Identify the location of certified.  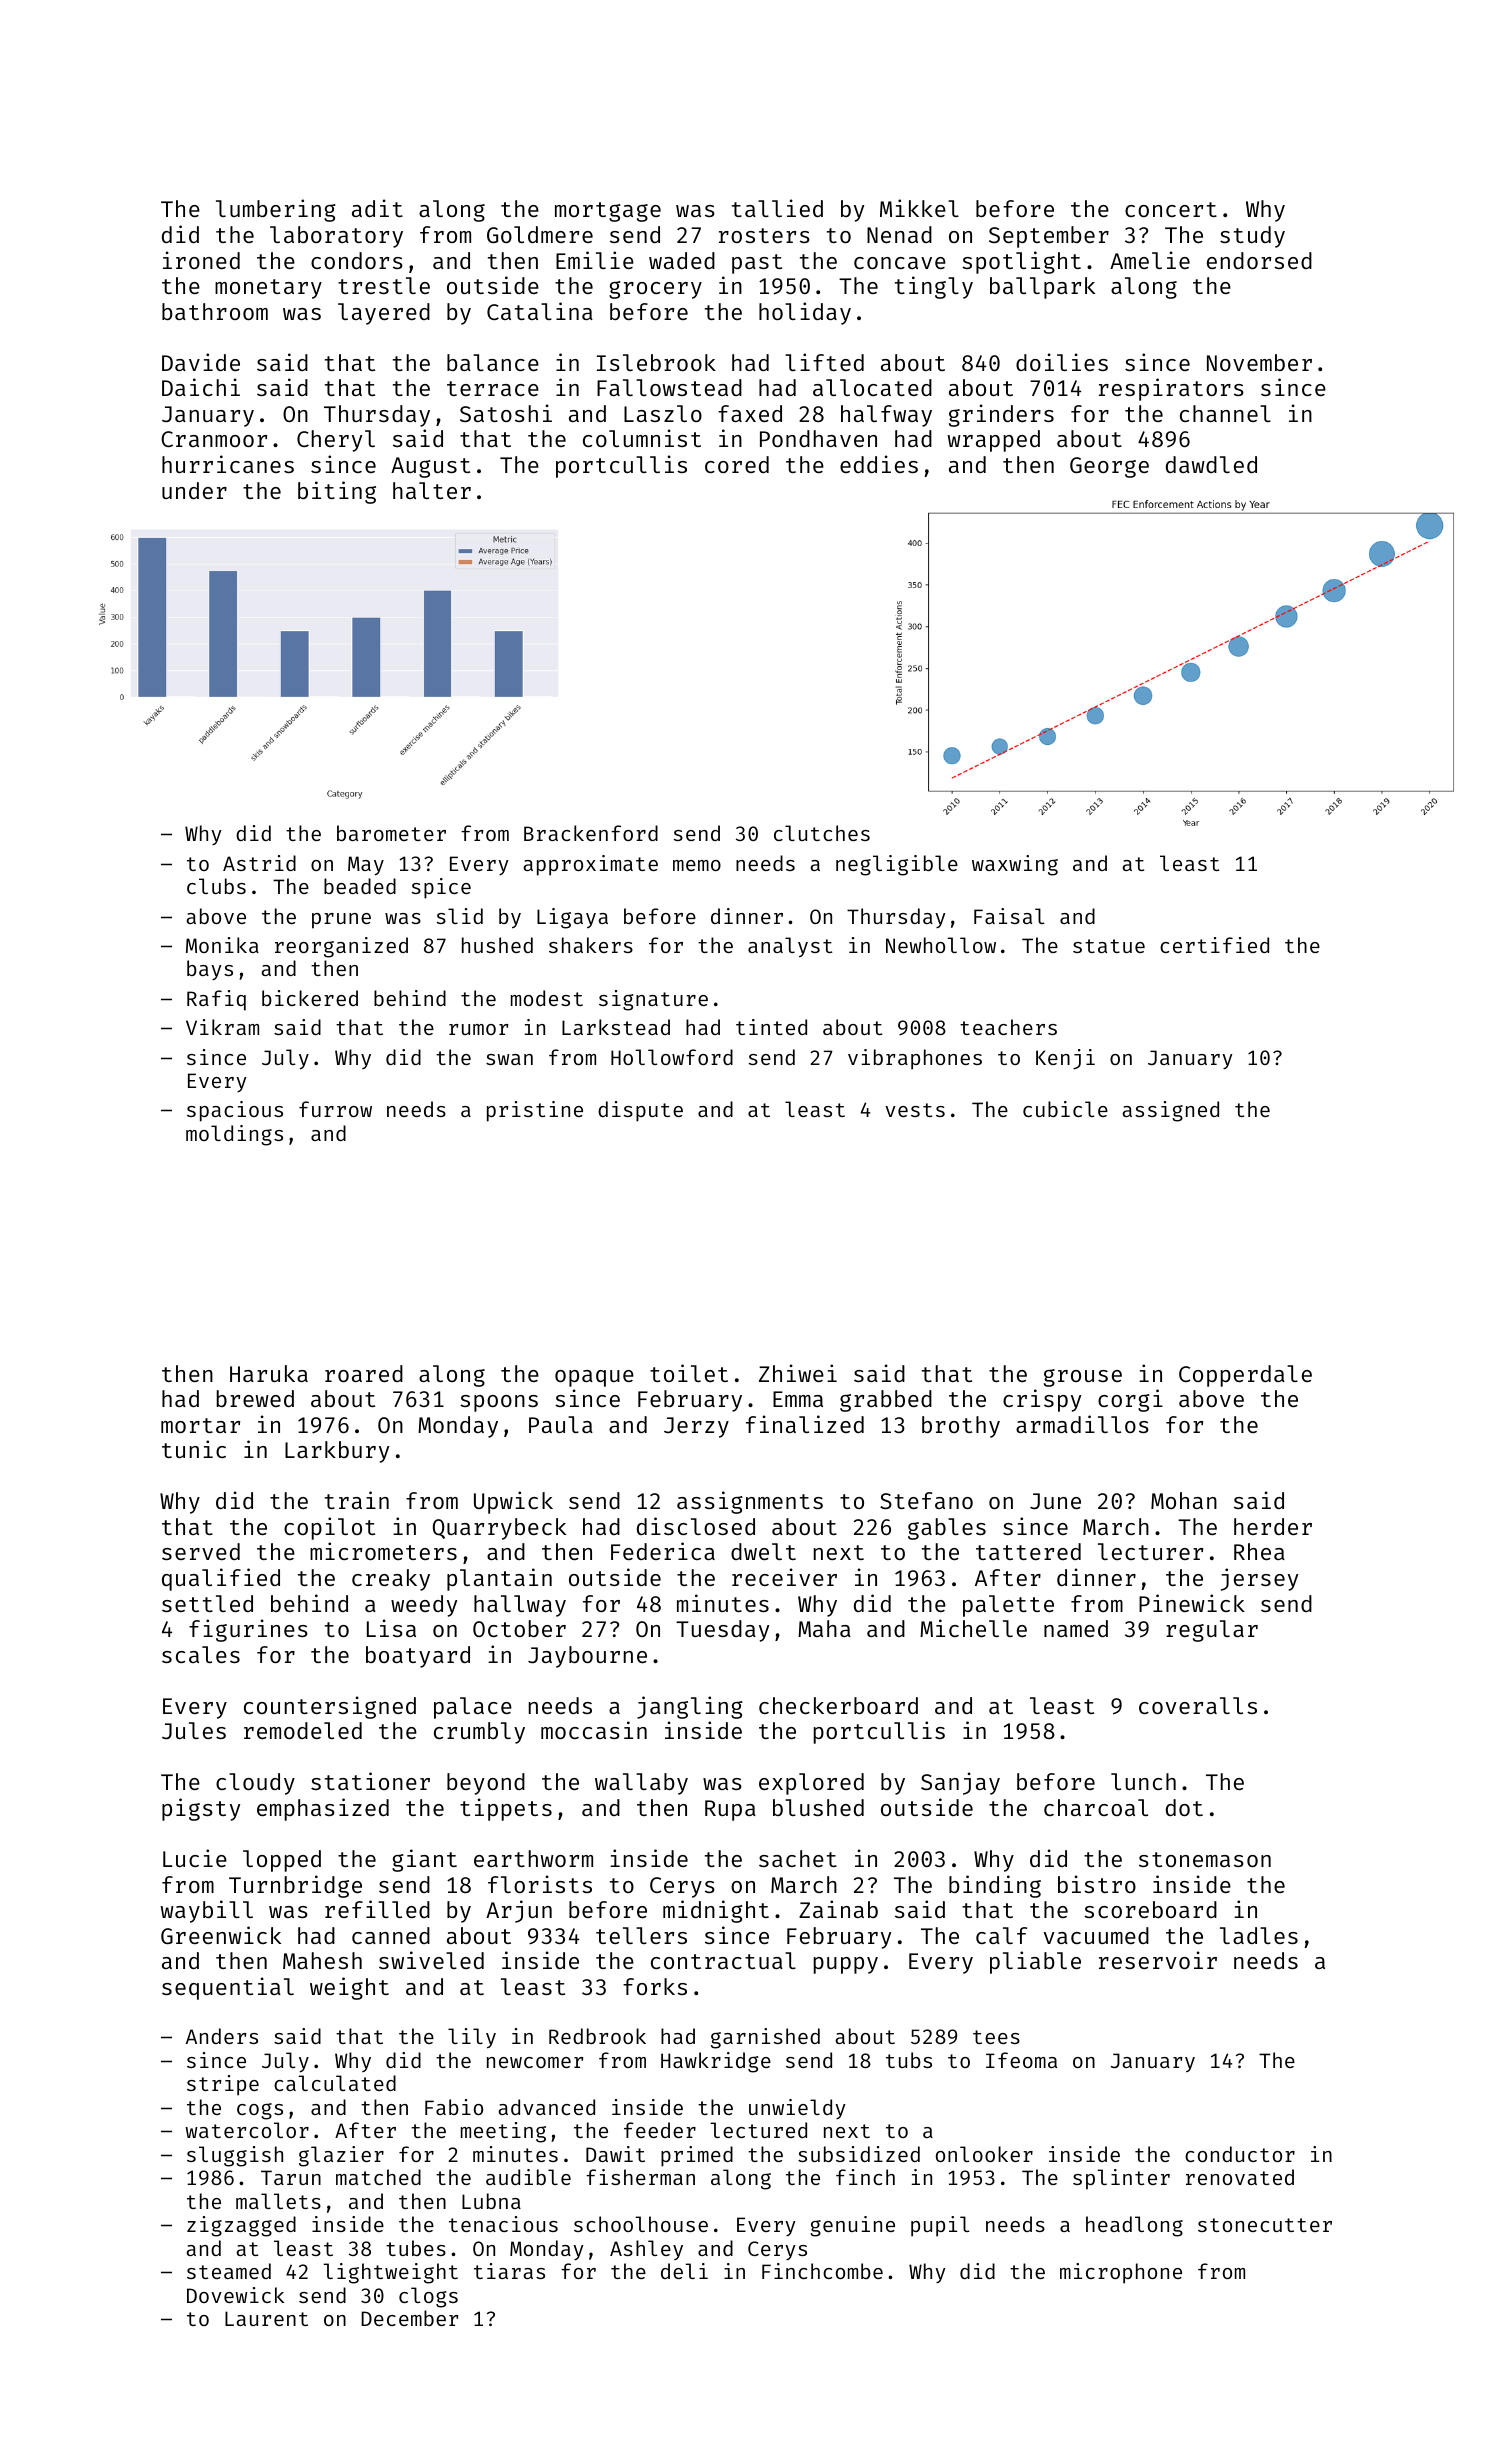
(1214, 945).
